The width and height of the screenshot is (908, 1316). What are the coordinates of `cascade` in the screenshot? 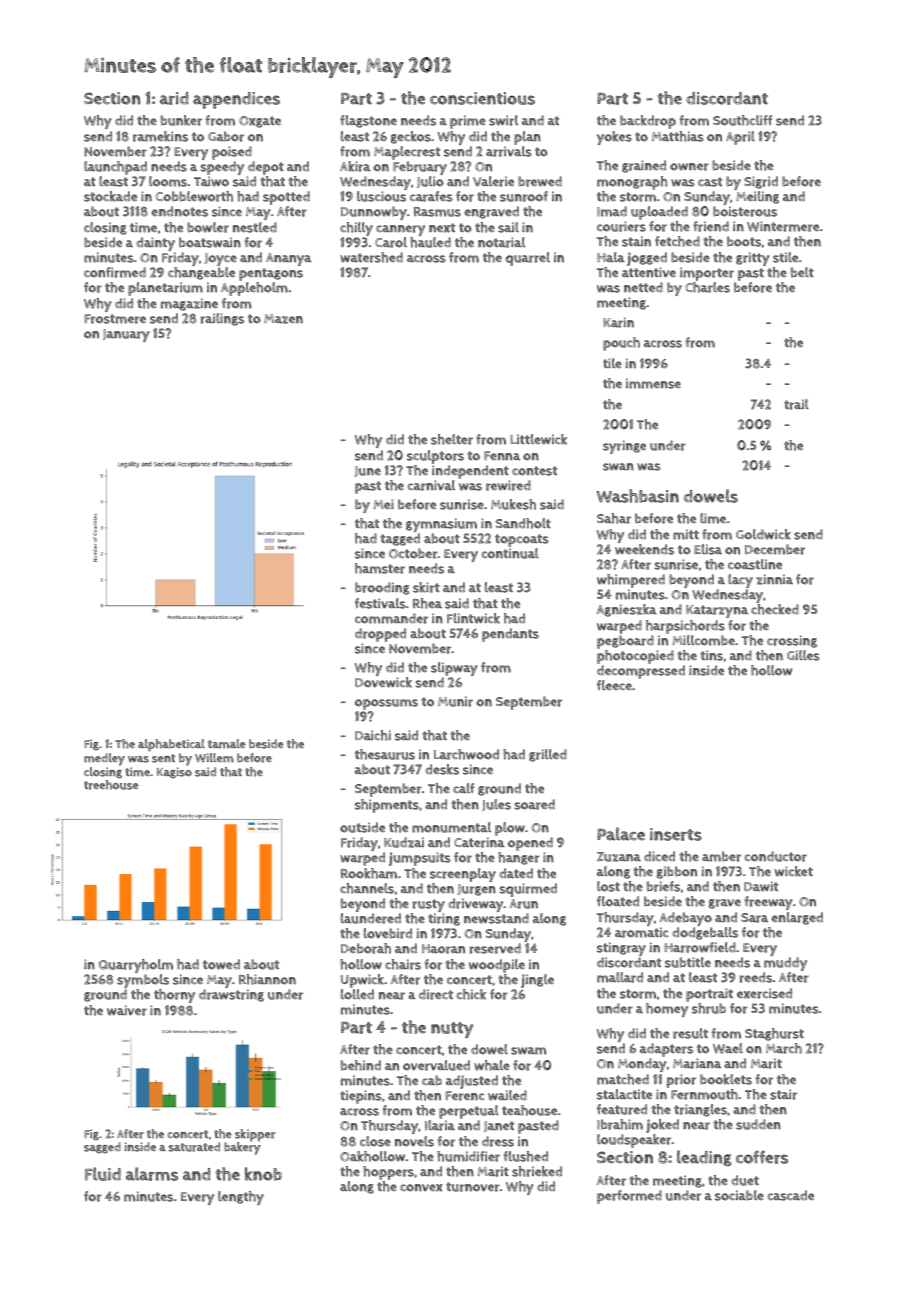 It's located at (791, 1195).
